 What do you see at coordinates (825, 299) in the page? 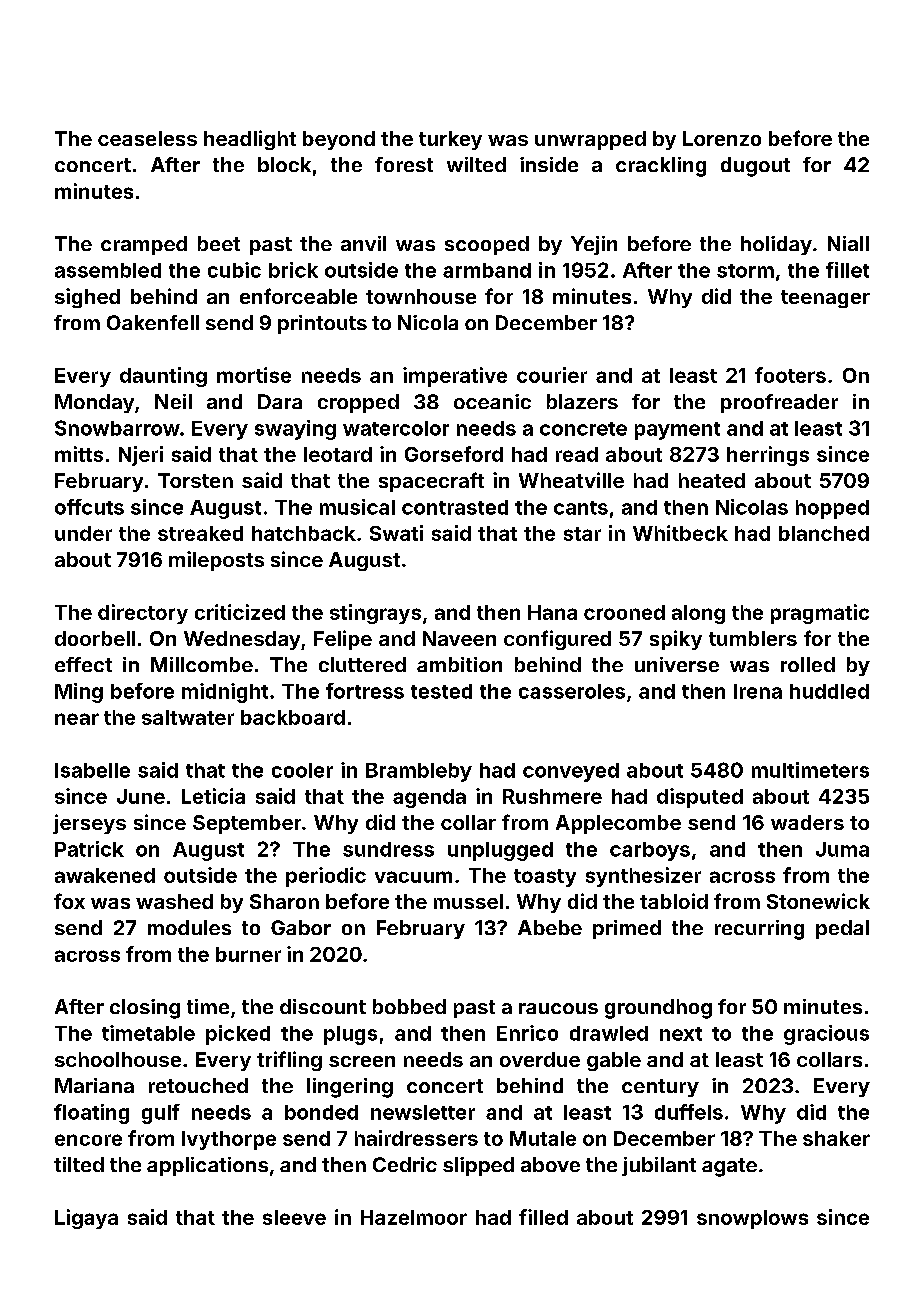
I see `teenager` at bounding box center [825, 299].
